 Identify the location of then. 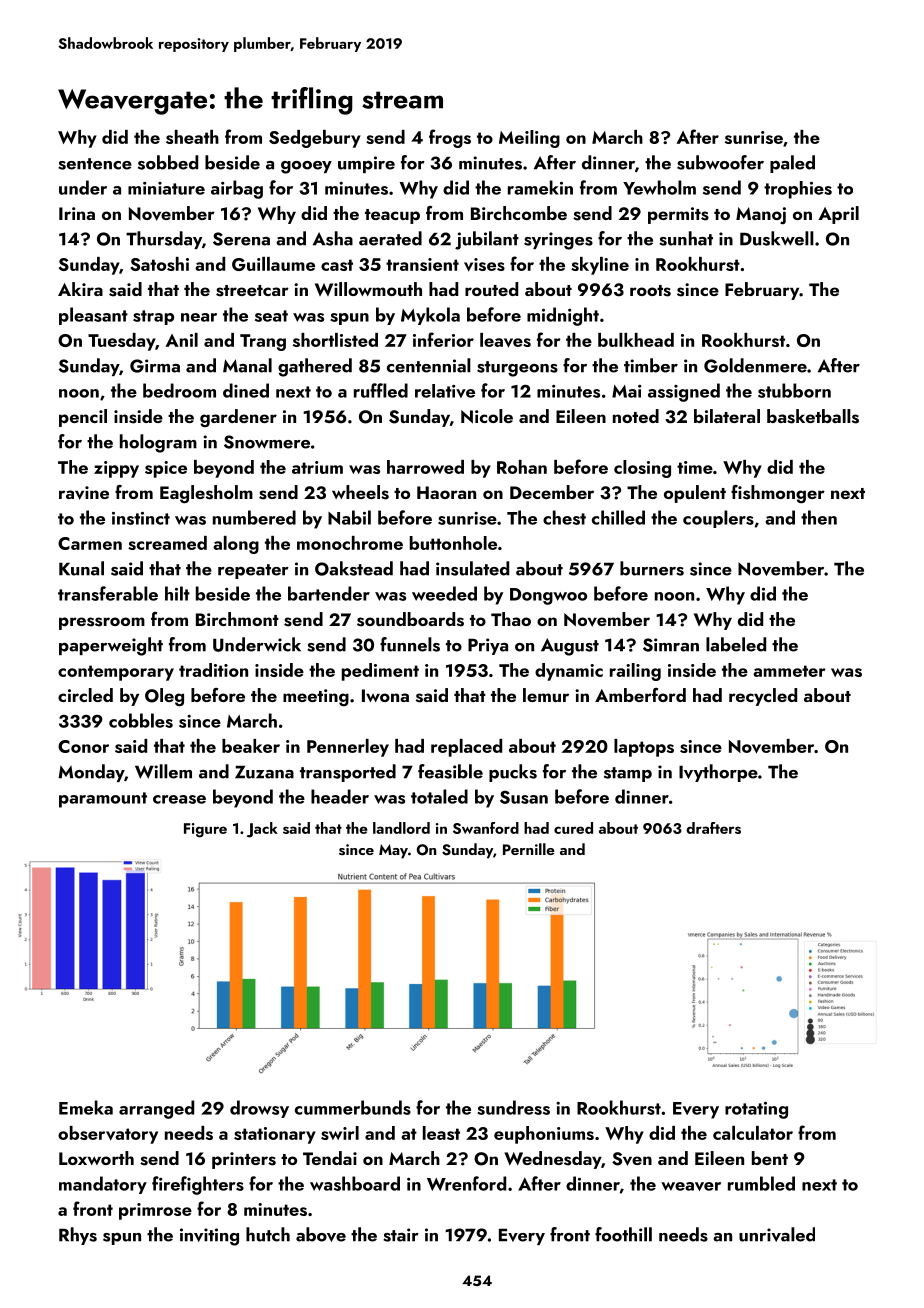
(819, 517).
